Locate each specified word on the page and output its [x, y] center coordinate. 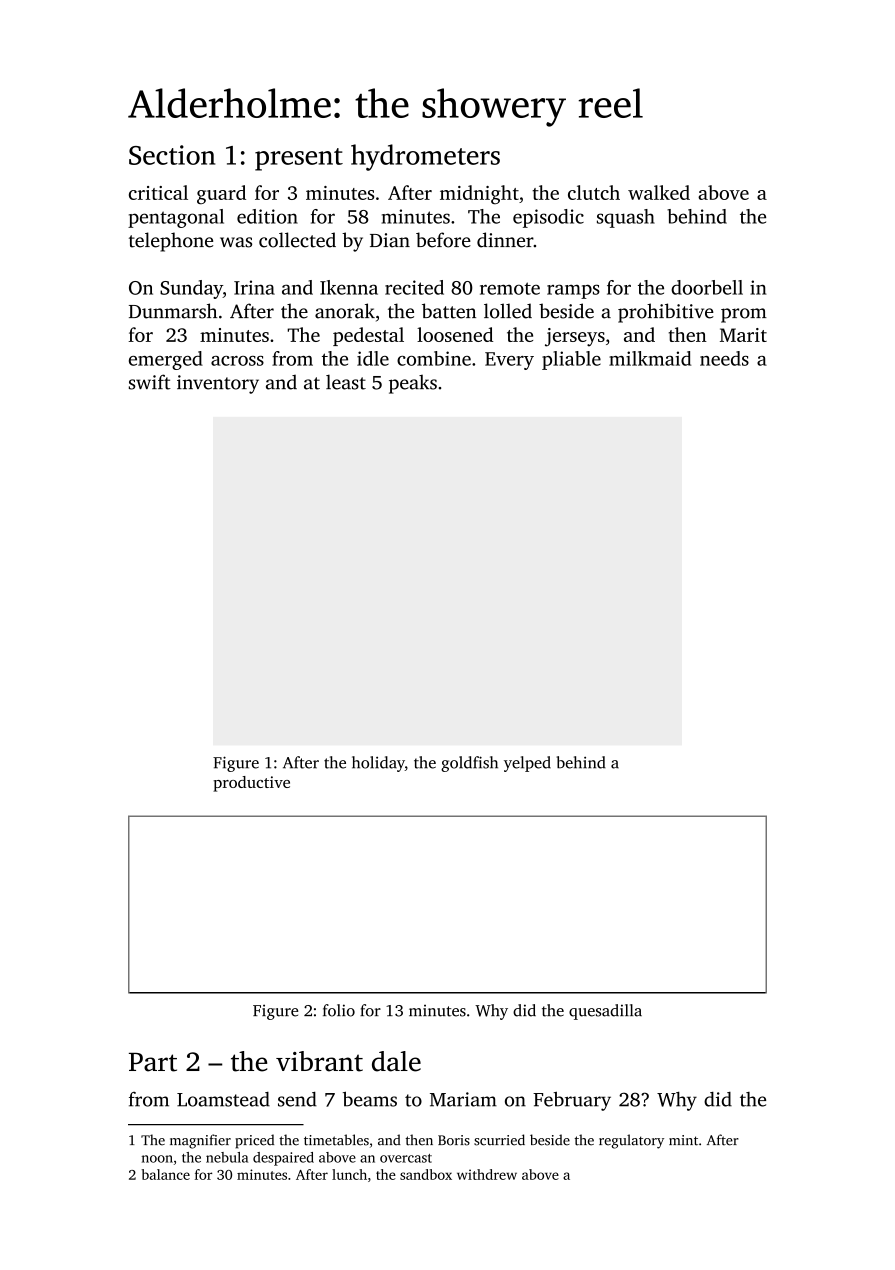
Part [153, 1062]
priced [254, 1141]
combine [434, 358]
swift [150, 382]
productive [251, 784]
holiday [378, 764]
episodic [548, 218]
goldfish [469, 764]
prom [744, 315]
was [236, 242]
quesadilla [605, 1012]
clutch [594, 192]
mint [683, 1140]
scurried [499, 1140]
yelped [527, 764]
